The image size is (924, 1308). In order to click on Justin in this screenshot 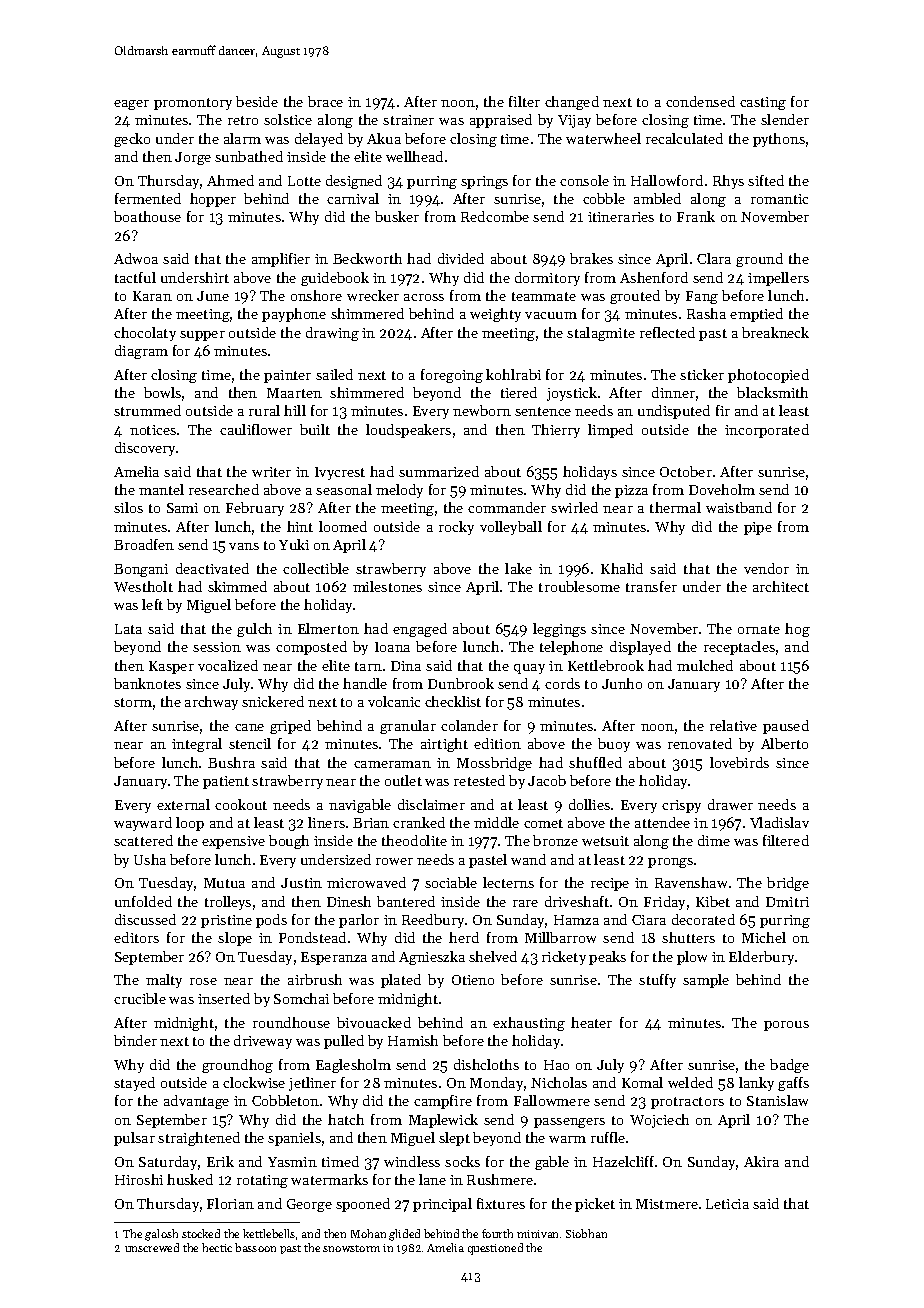, I will do `click(301, 883)`.
